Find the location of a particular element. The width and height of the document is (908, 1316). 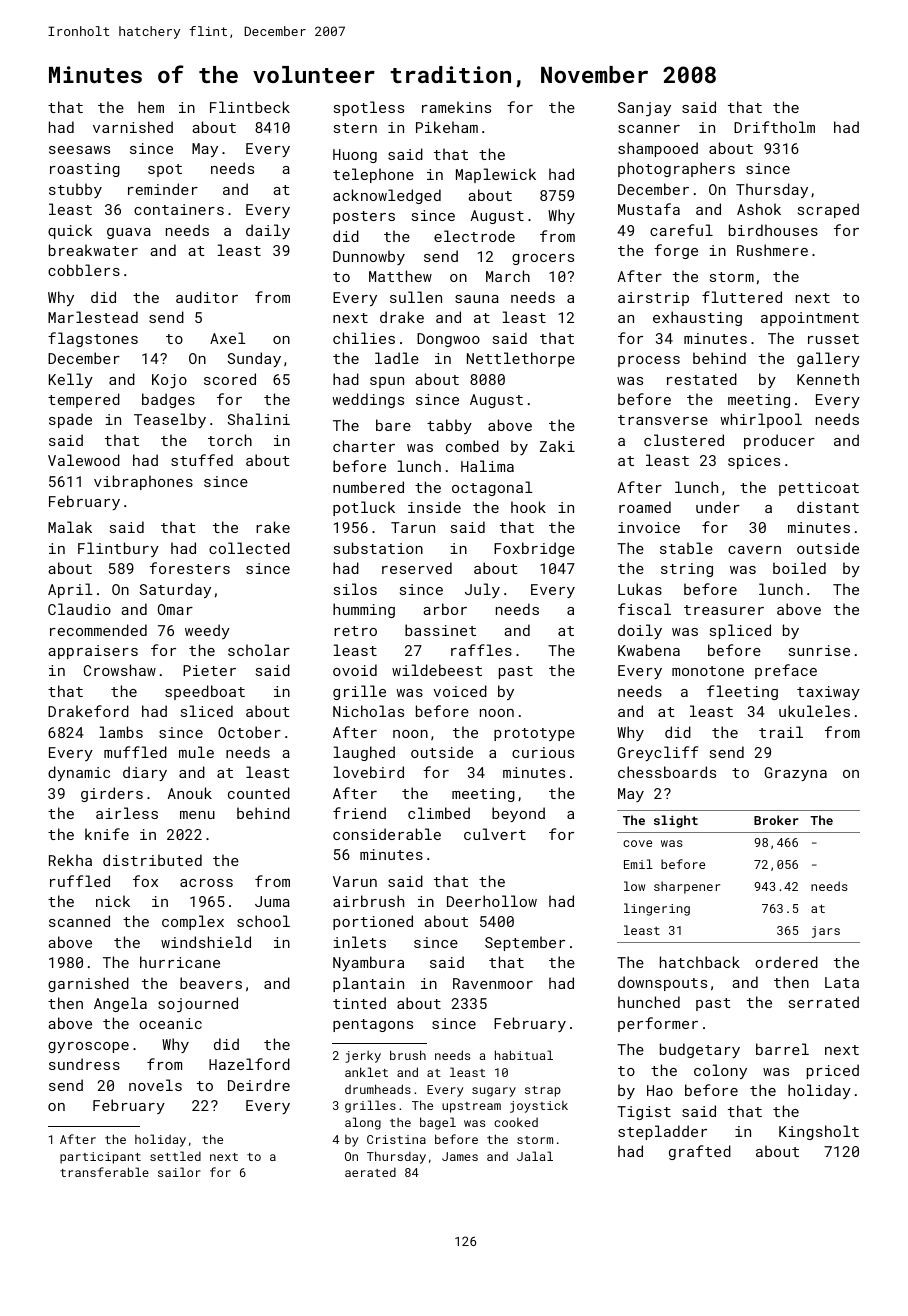

trail is located at coordinates (781, 732).
